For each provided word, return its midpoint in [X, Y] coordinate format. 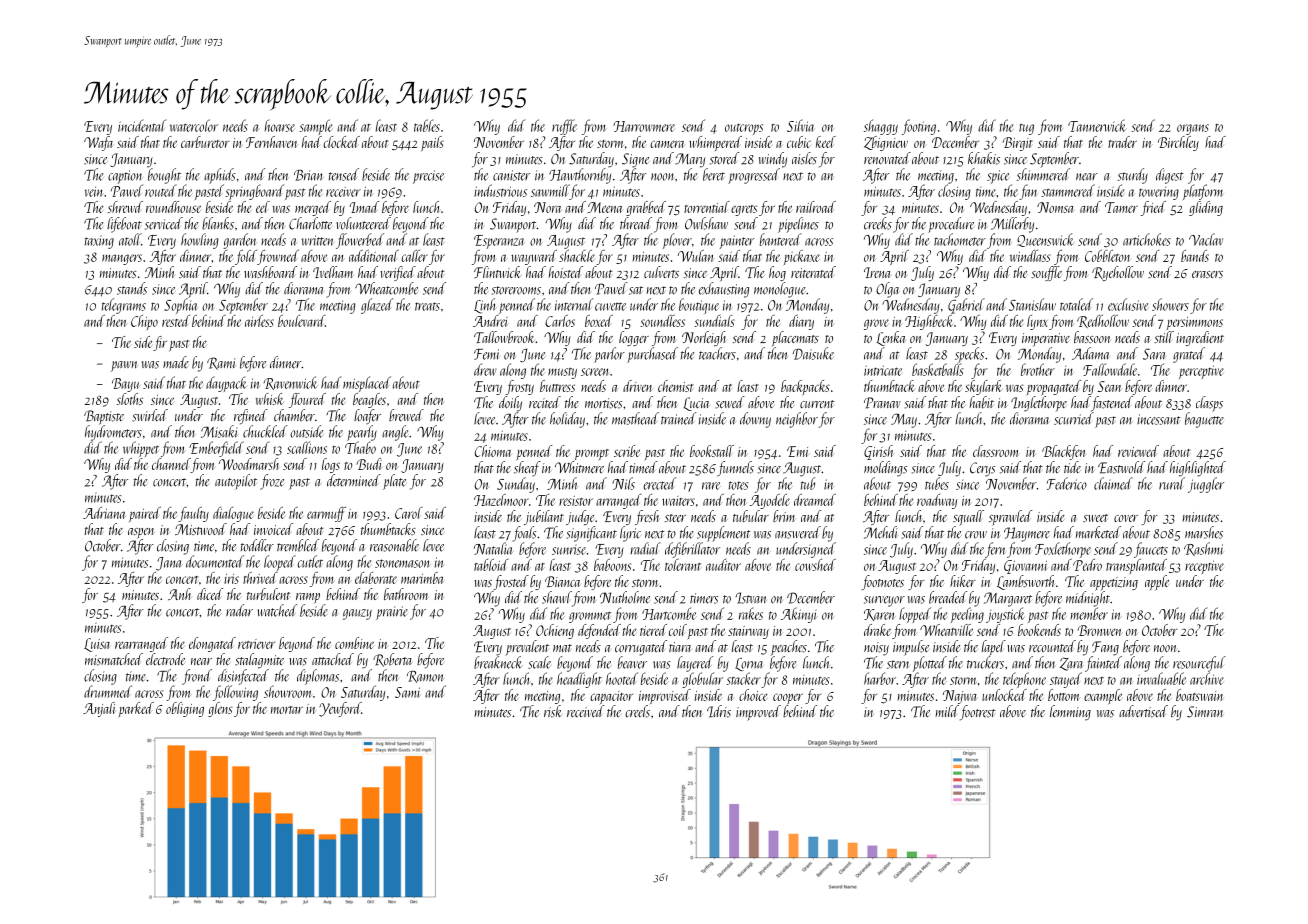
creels [637, 711]
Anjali [99, 709]
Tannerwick [1097, 125]
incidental [142, 125]
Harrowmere [644, 126]
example [1103, 696]
